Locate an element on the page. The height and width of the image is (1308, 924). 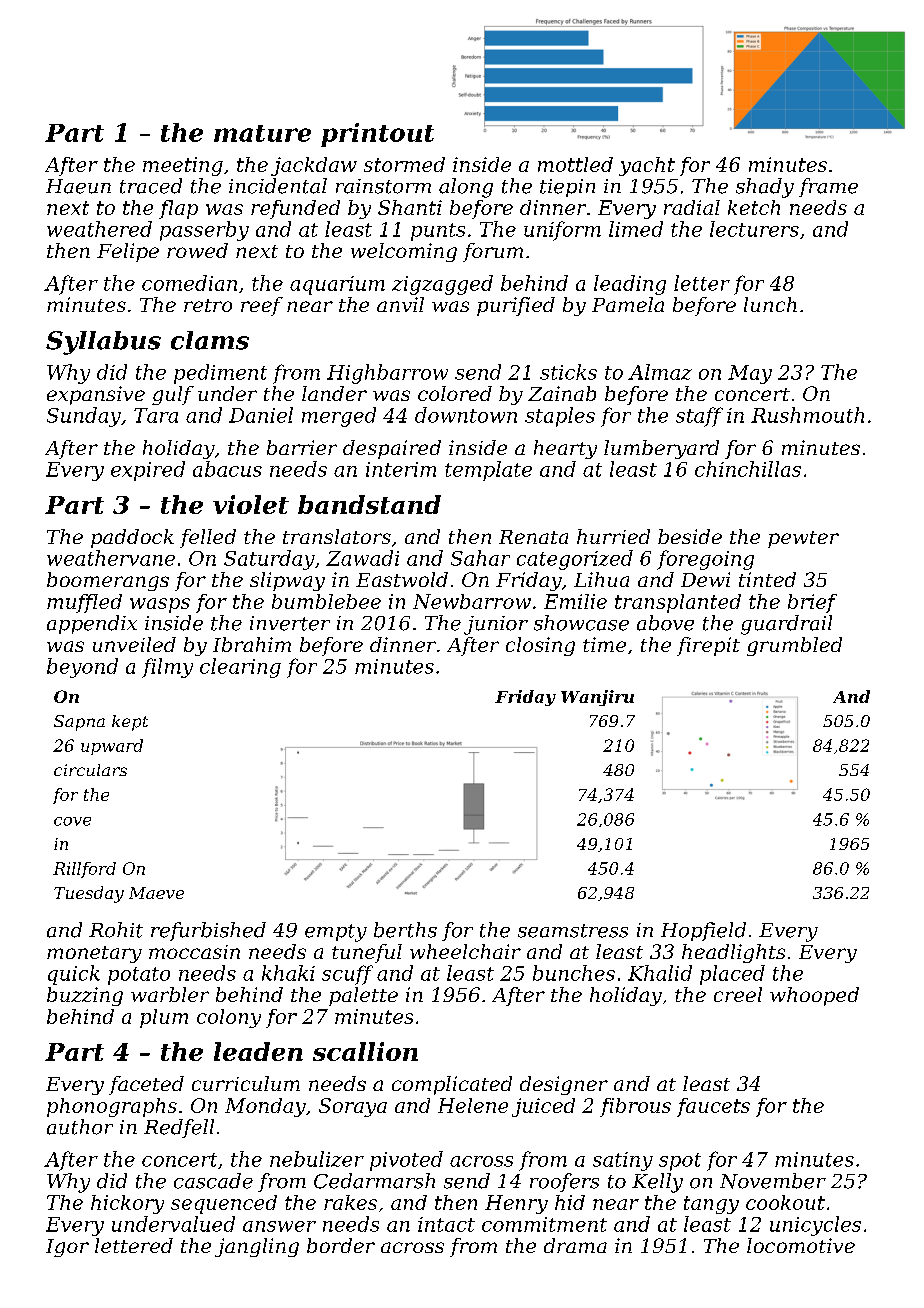
Dewi is located at coordinates (705, 579).
